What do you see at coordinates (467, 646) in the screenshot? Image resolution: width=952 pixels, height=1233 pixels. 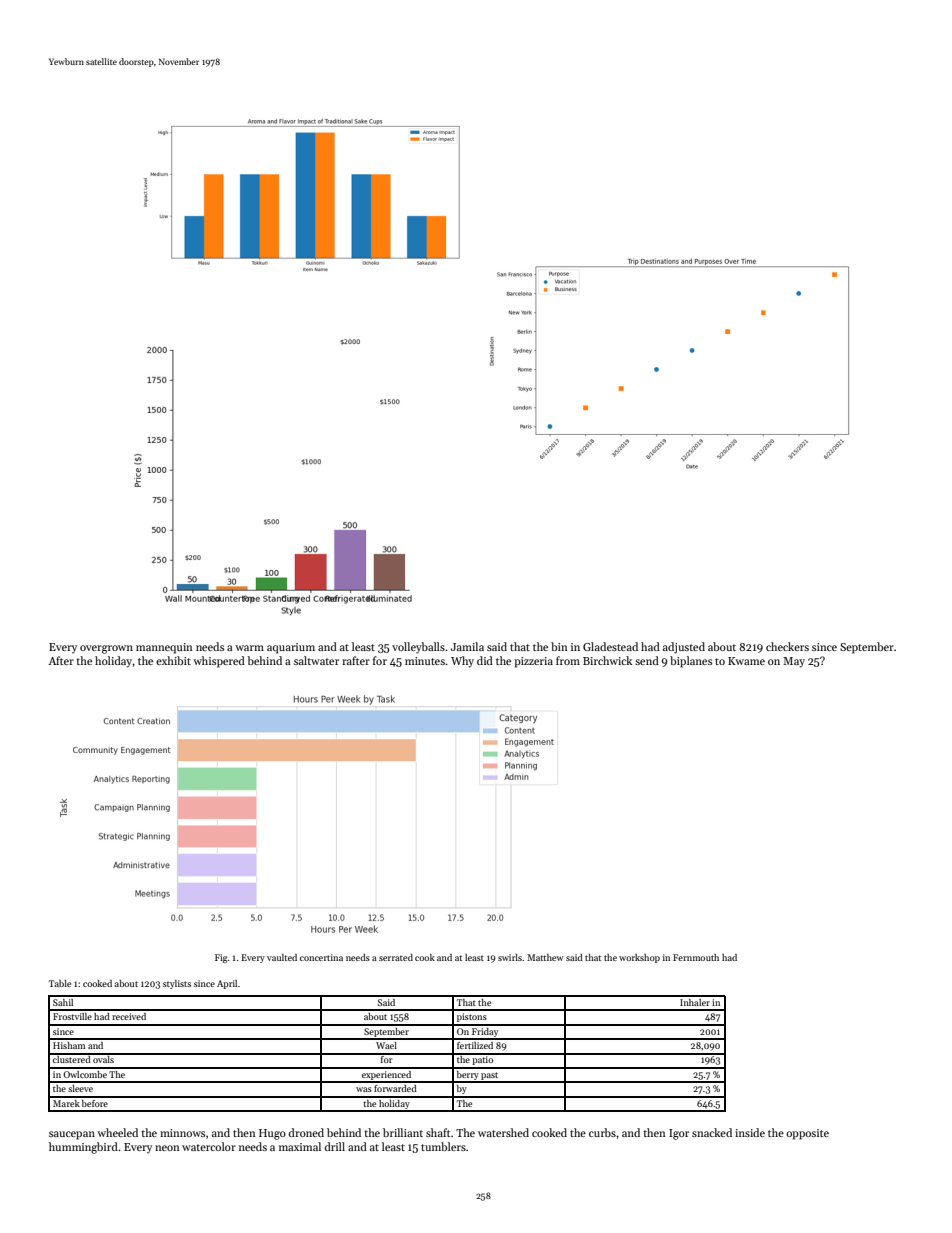 I see `Jamila` at bounding box center [467, 646].
